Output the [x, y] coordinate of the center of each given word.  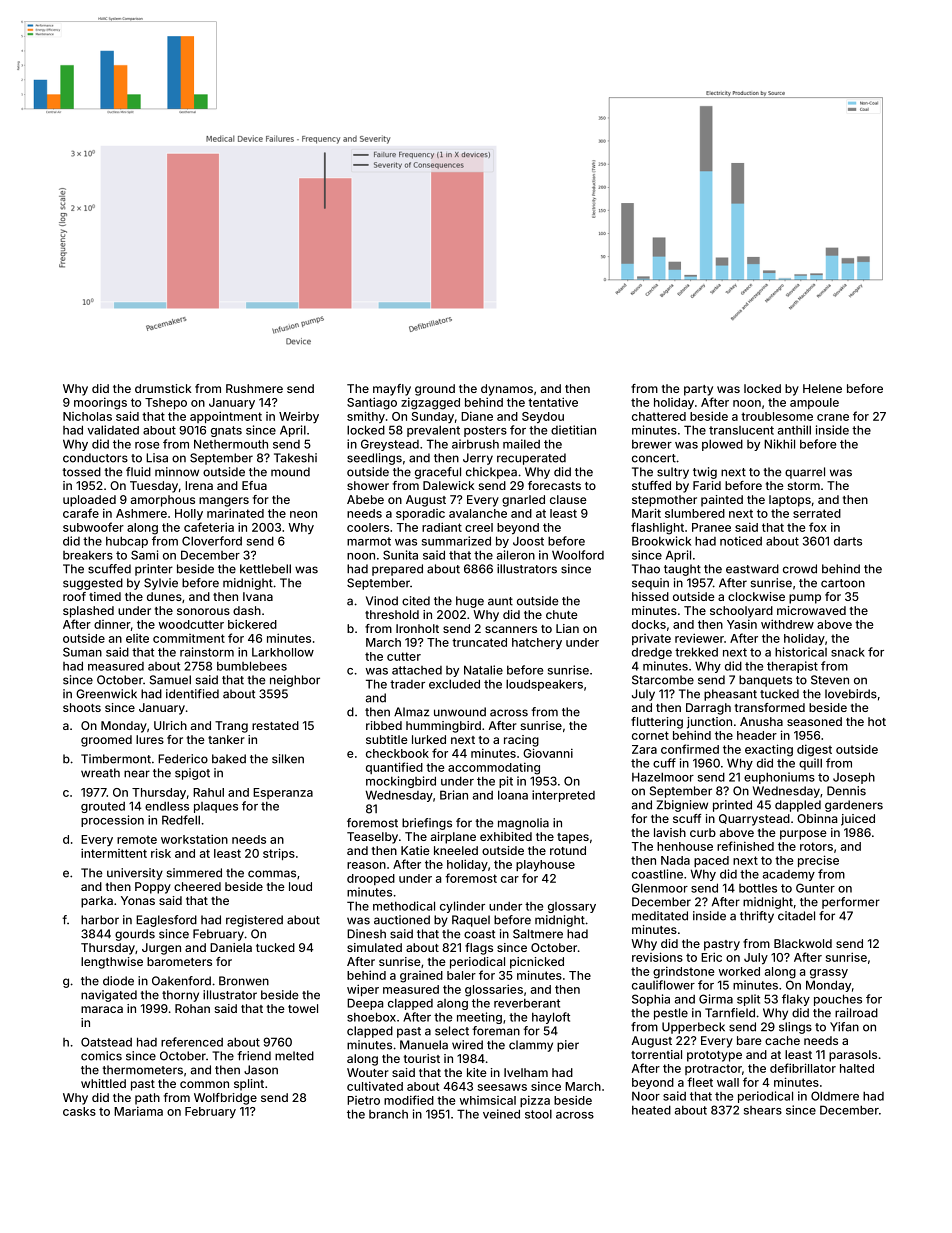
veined [501, 1114]
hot [877, 721]
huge [470, 602]
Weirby [299, 417]
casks [79, 1111]
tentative [553, 402]
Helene [822, 388]
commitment [189, 638]
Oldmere [835, 1096]
